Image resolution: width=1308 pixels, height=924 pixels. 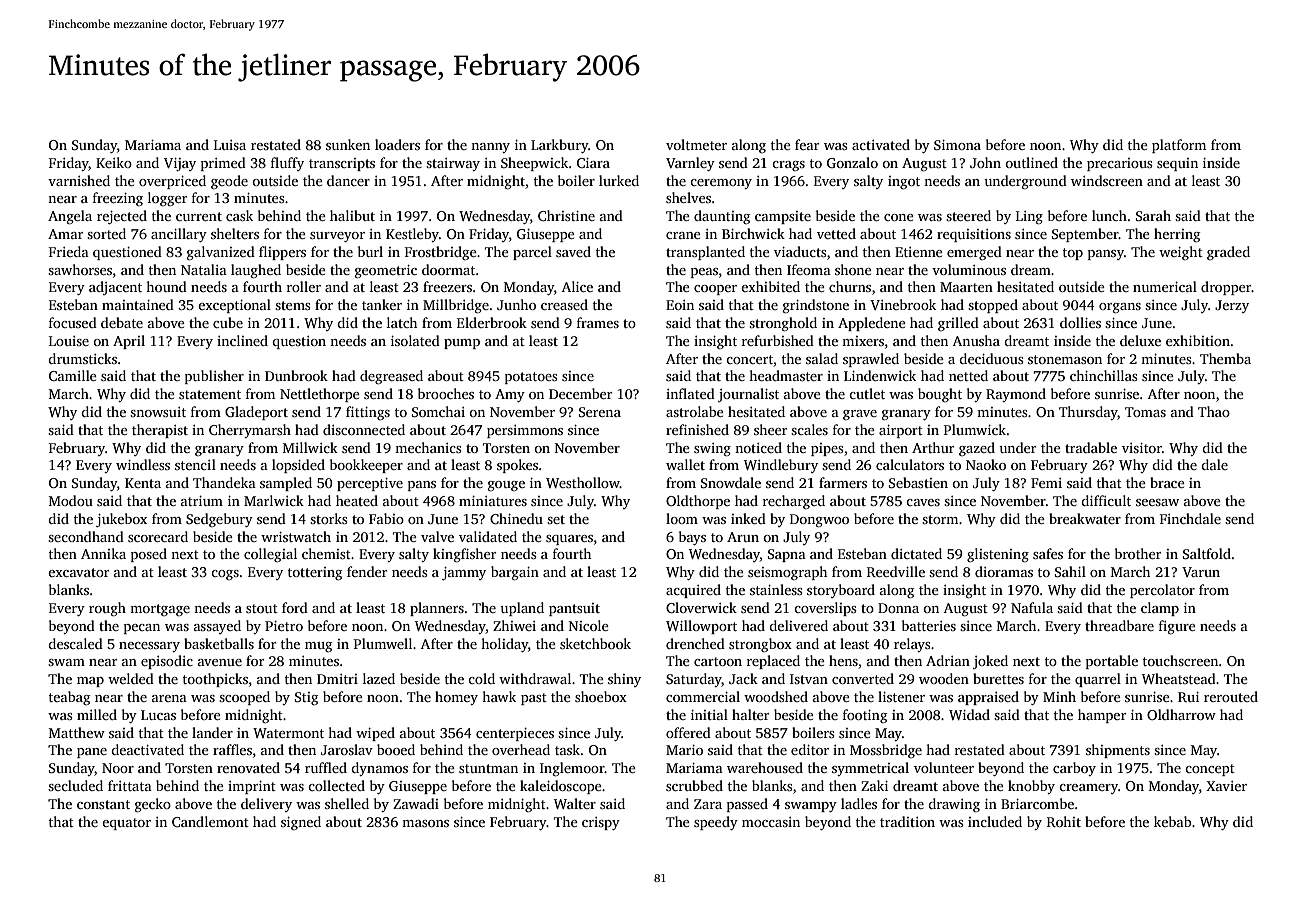 What do you see at coordinates (149, 647) in the document?
I see `necessary` at bounding box center [149, 647].
